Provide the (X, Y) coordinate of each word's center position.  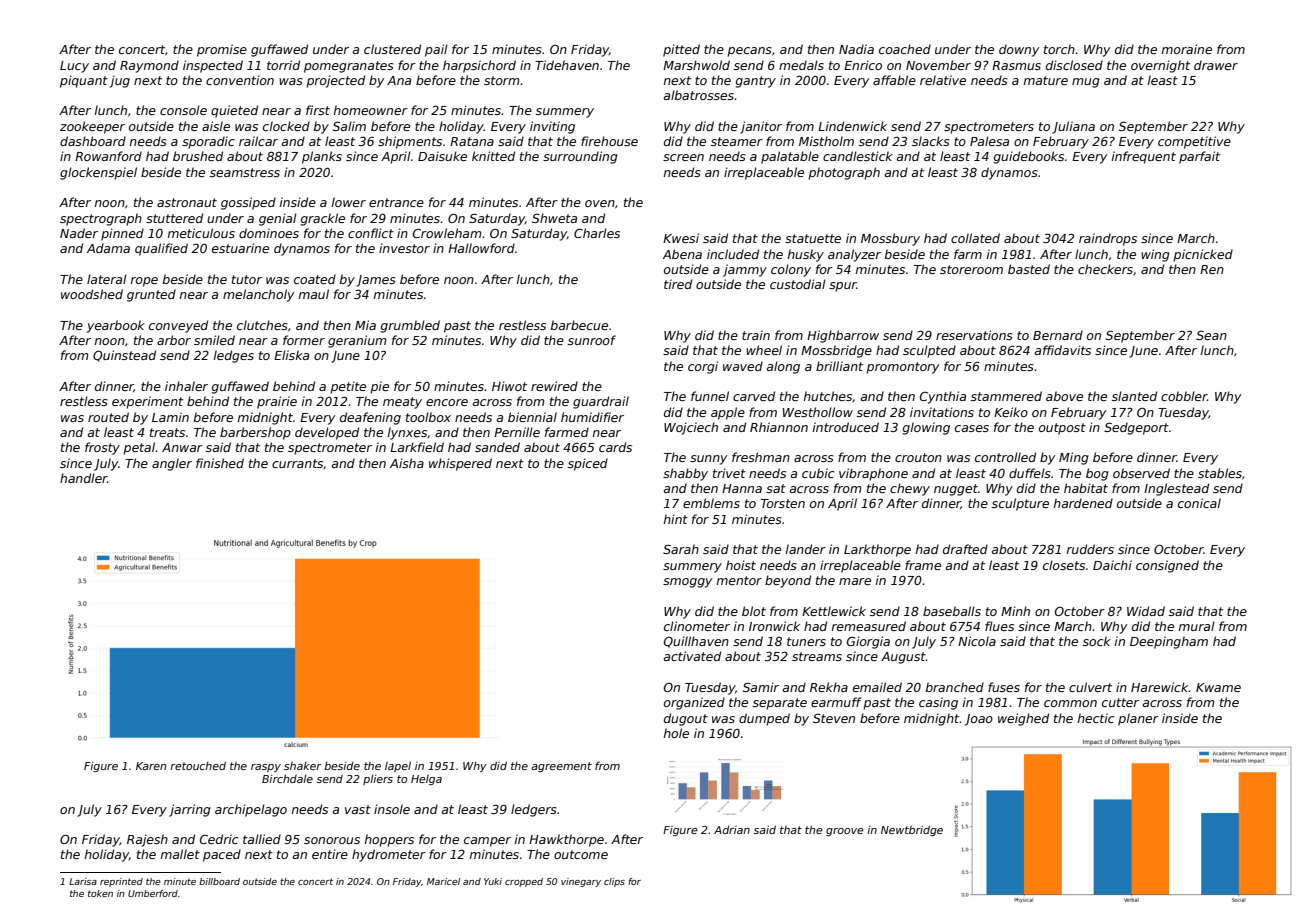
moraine (1187, 49)
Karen (151, 766)
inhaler (186, 386)
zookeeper (92, 127)
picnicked (1203, 255)
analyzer (854, 255)
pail (436, 50)
